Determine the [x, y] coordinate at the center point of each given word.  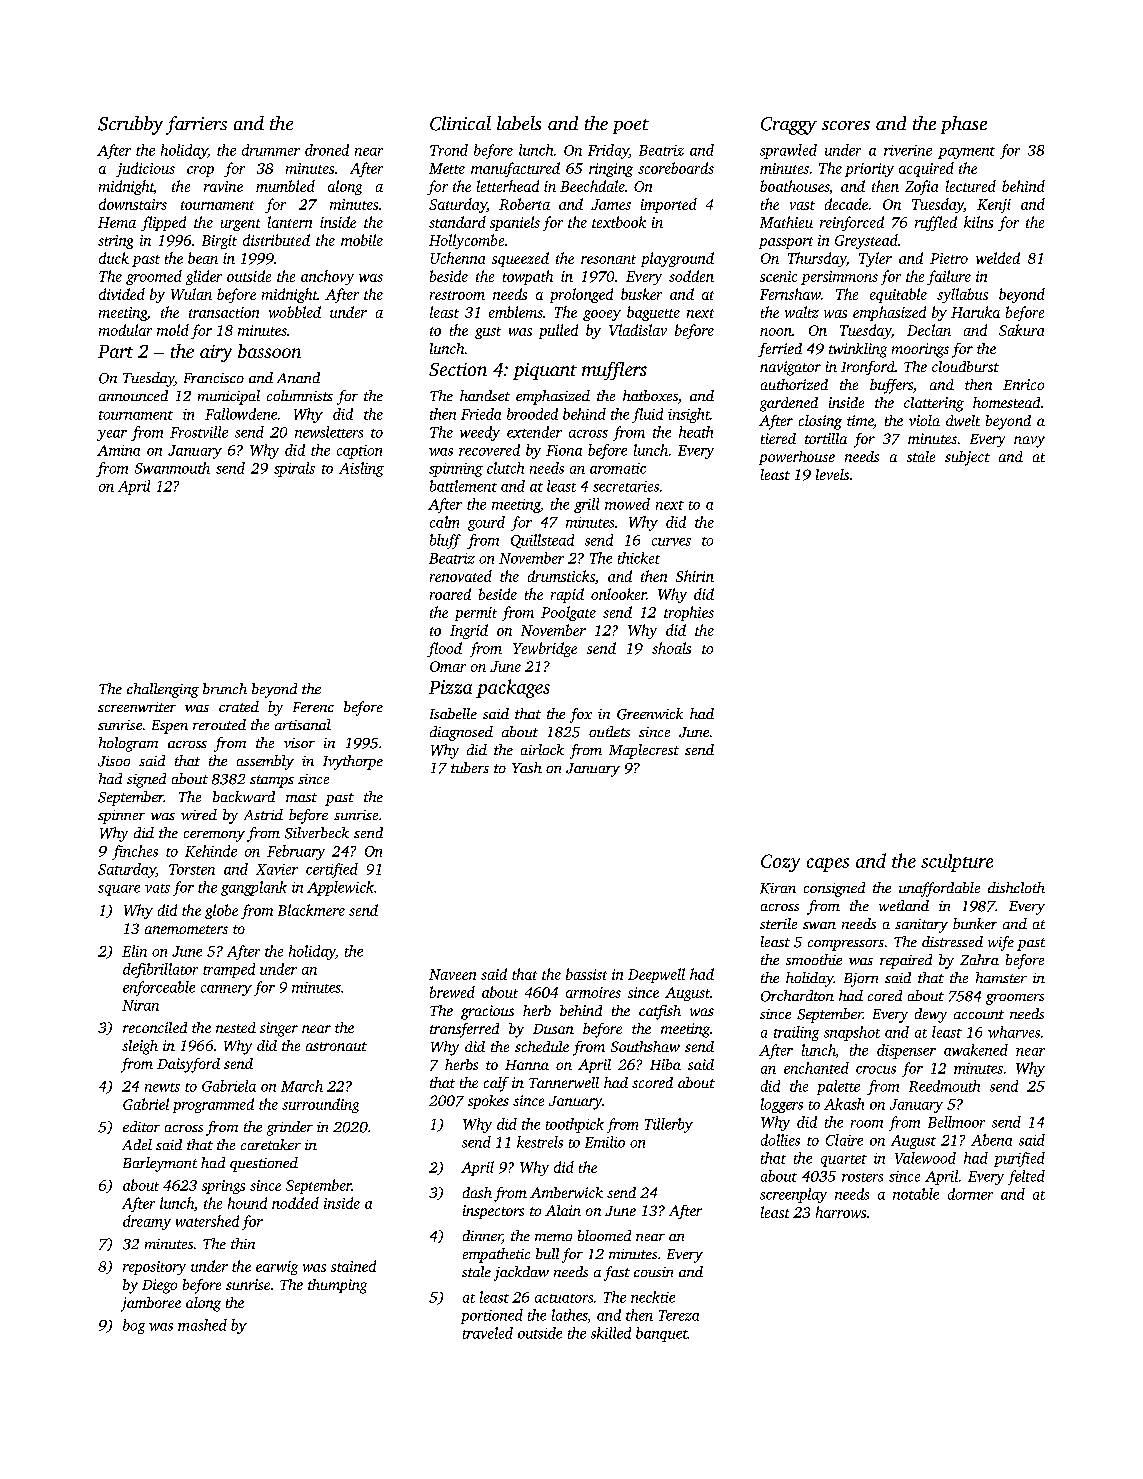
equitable [898, 295]
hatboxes [650, 395]
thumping [337, 1286]
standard [457, 222]
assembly [265, 762]
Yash [527, 767]
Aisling [361, 469]
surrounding [320, 1105]
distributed [276, 240]
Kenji [994, 206]
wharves [1014, 1032]
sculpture [957, 863]
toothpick [575, 1125]
